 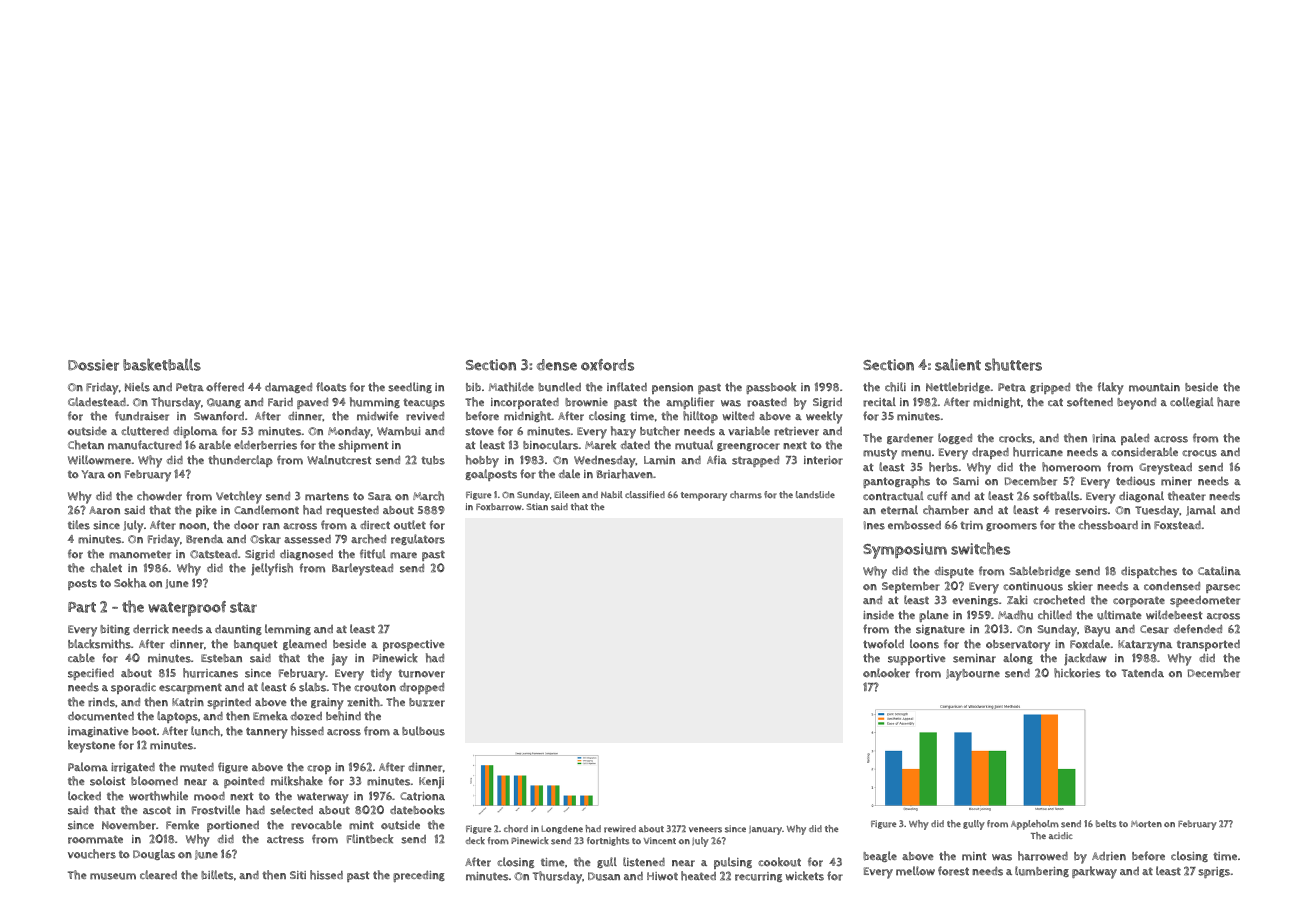 What do you see at coordinates (878, 615) in the document?
I see `inside` at bounding box center [878, 615].
